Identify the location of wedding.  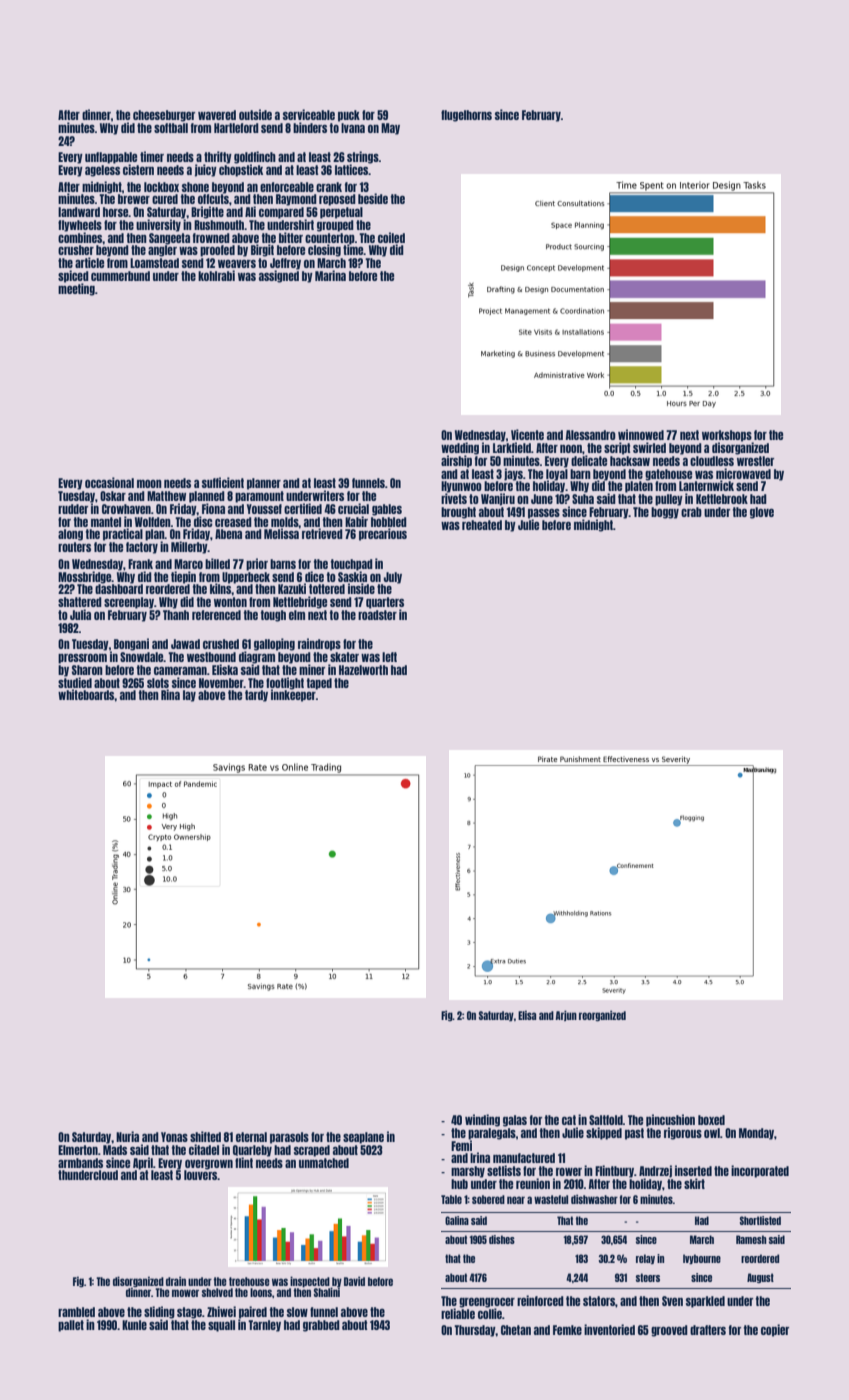
(460, 448).
